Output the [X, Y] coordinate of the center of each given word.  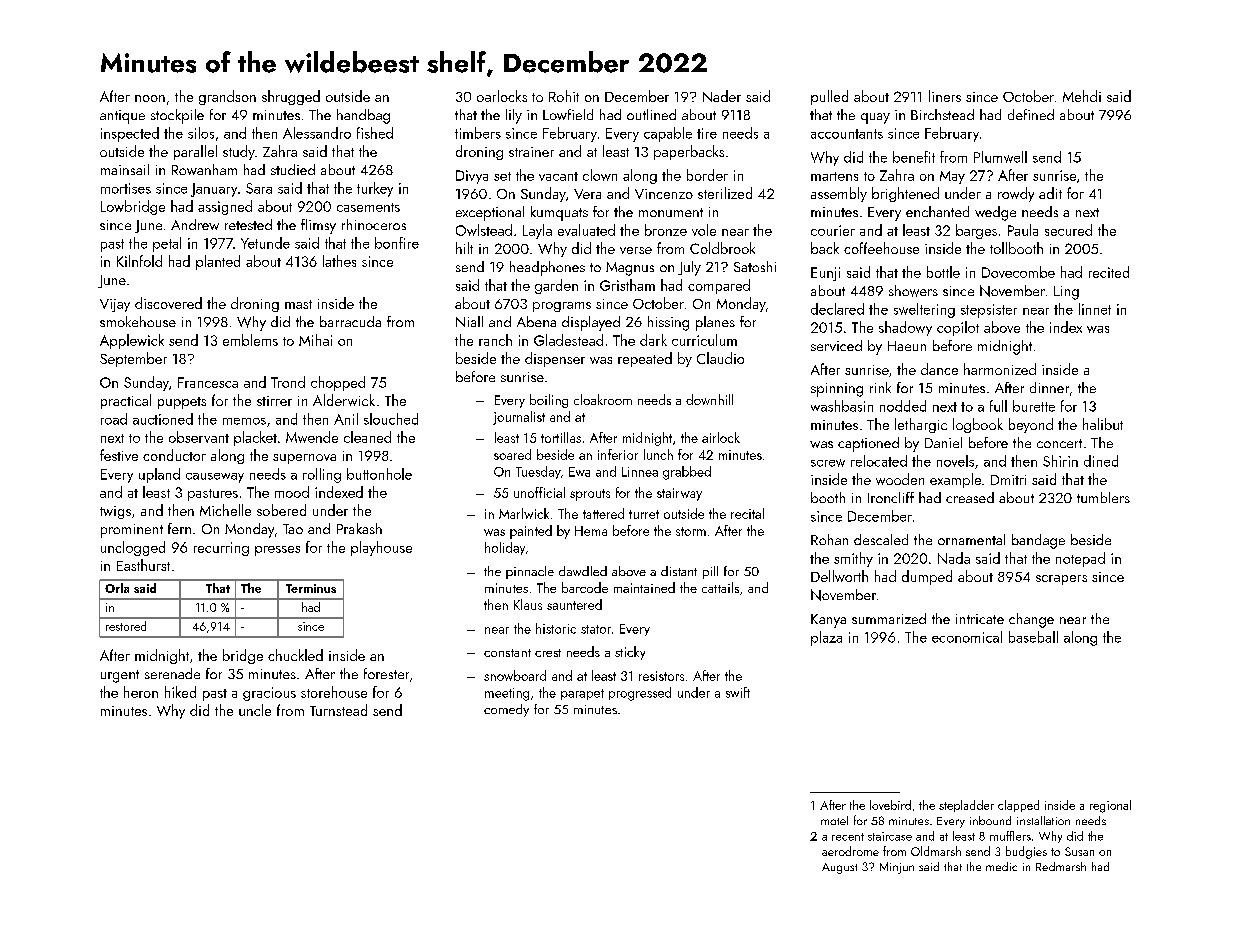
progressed [640, 694]
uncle [255, 710]
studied [293, 169]
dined [1101, 461]
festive [119, 455]
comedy [506, 710]
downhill [709, 399]
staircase [890, 836]
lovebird [890, 805]
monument [671, 212]
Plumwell [1000, 157]
